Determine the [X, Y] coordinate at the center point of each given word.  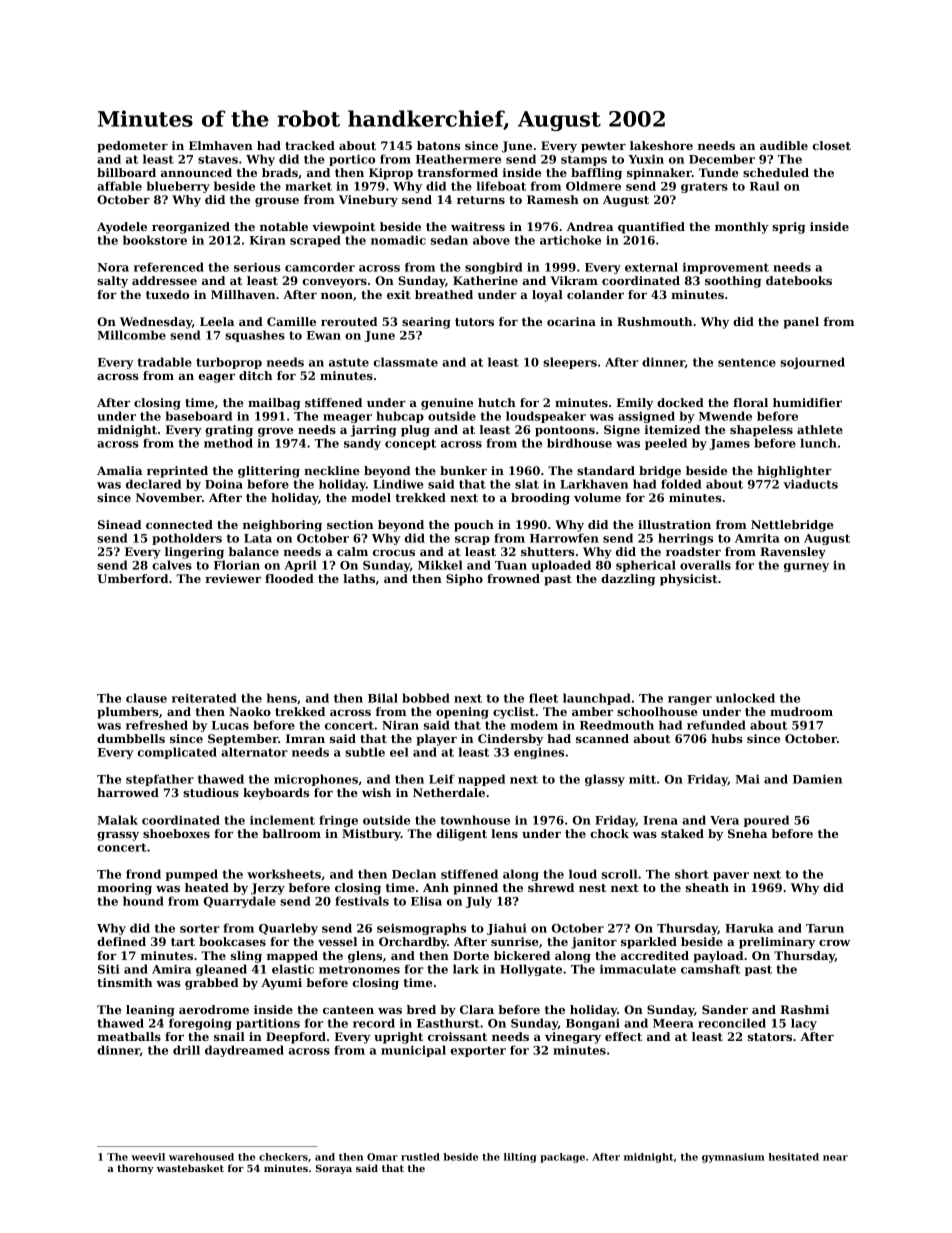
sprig [788, 228]
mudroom [801, 711]
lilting [520, 1158]
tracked [310, 145]
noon [337, 296]
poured [766, 821]
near [835, 1158]
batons [438, 145]
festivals [362, 901]
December [722, 159]
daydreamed [244, 1051]
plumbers [128, 713]
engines [539, 753]
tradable [164, 362]
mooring [124, 889]
